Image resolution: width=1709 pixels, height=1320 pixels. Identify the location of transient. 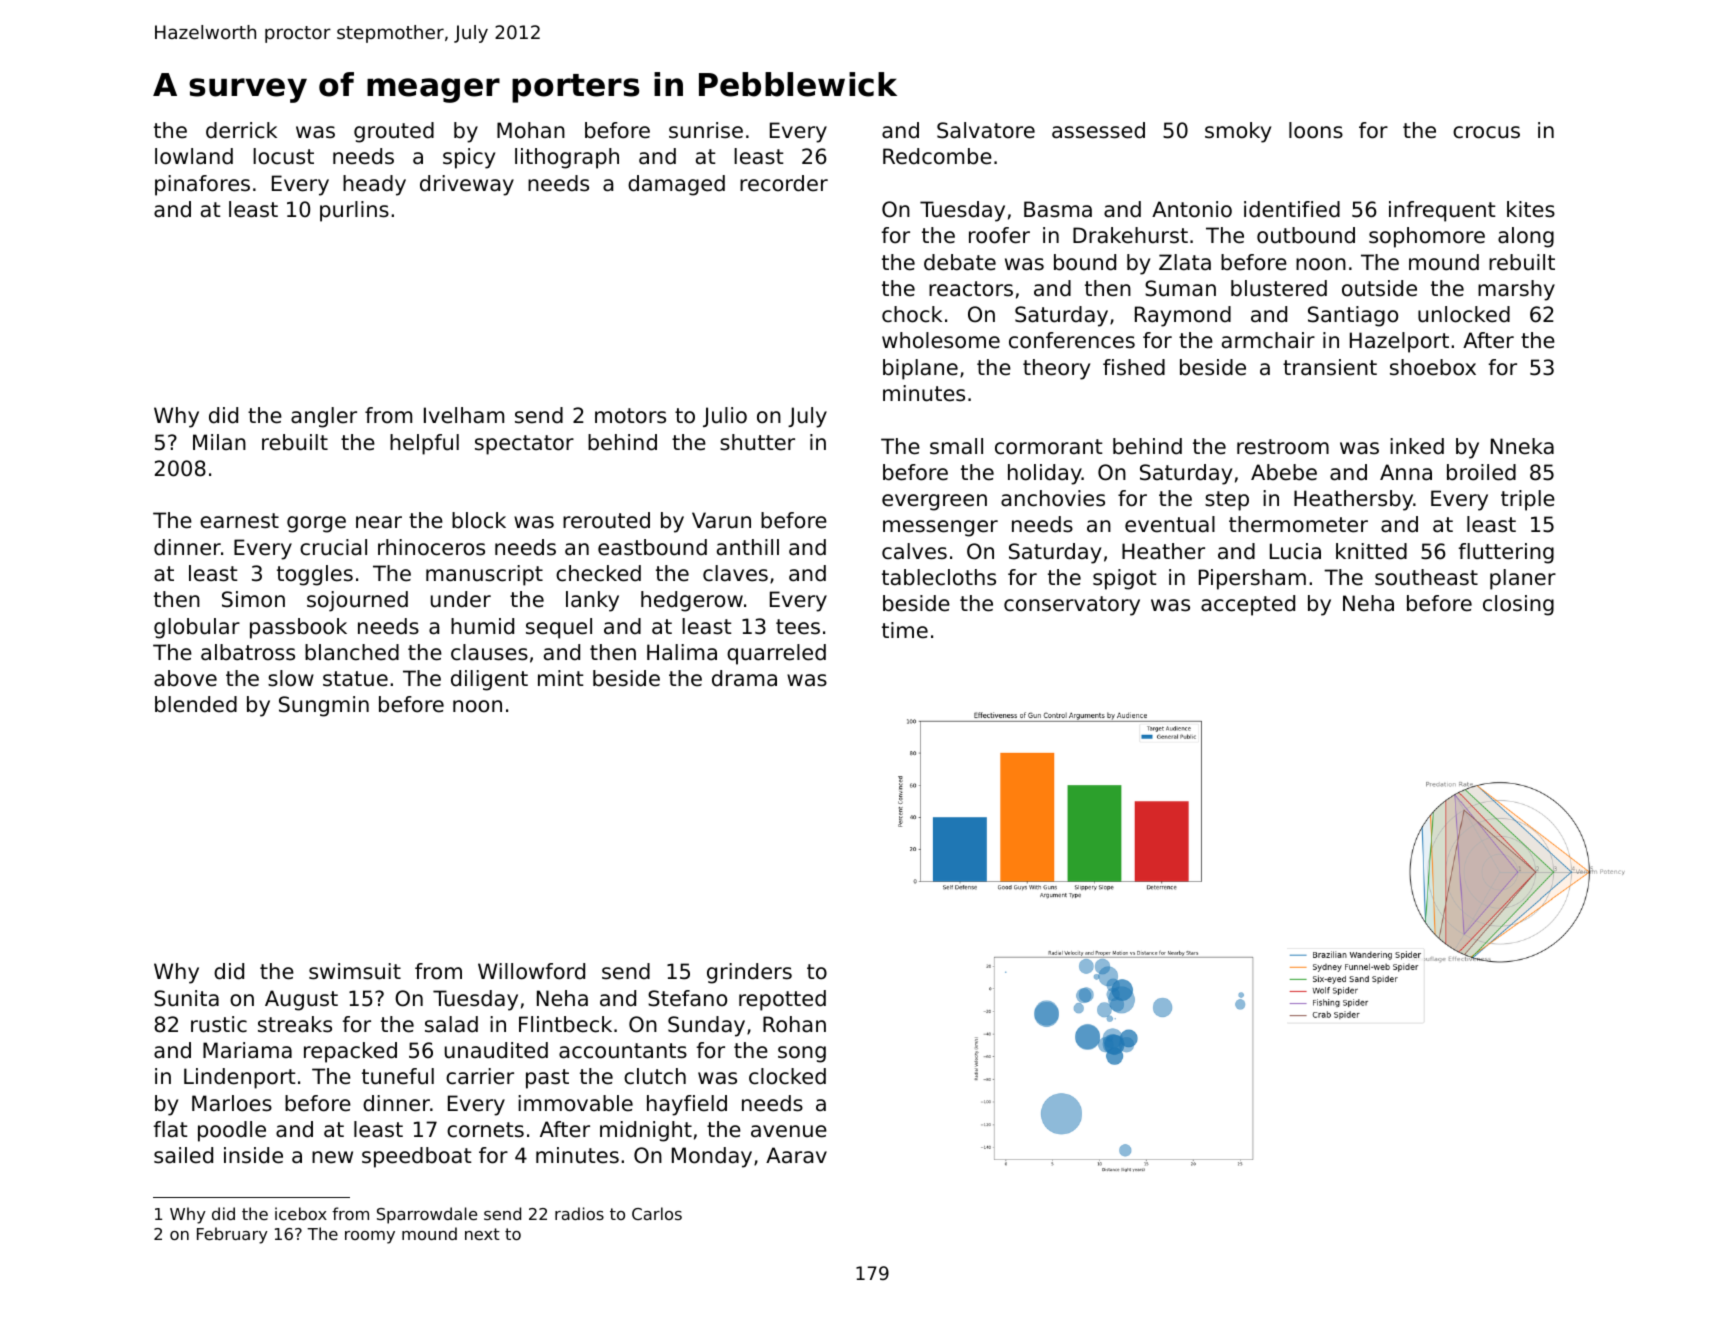
(1330, 367).
